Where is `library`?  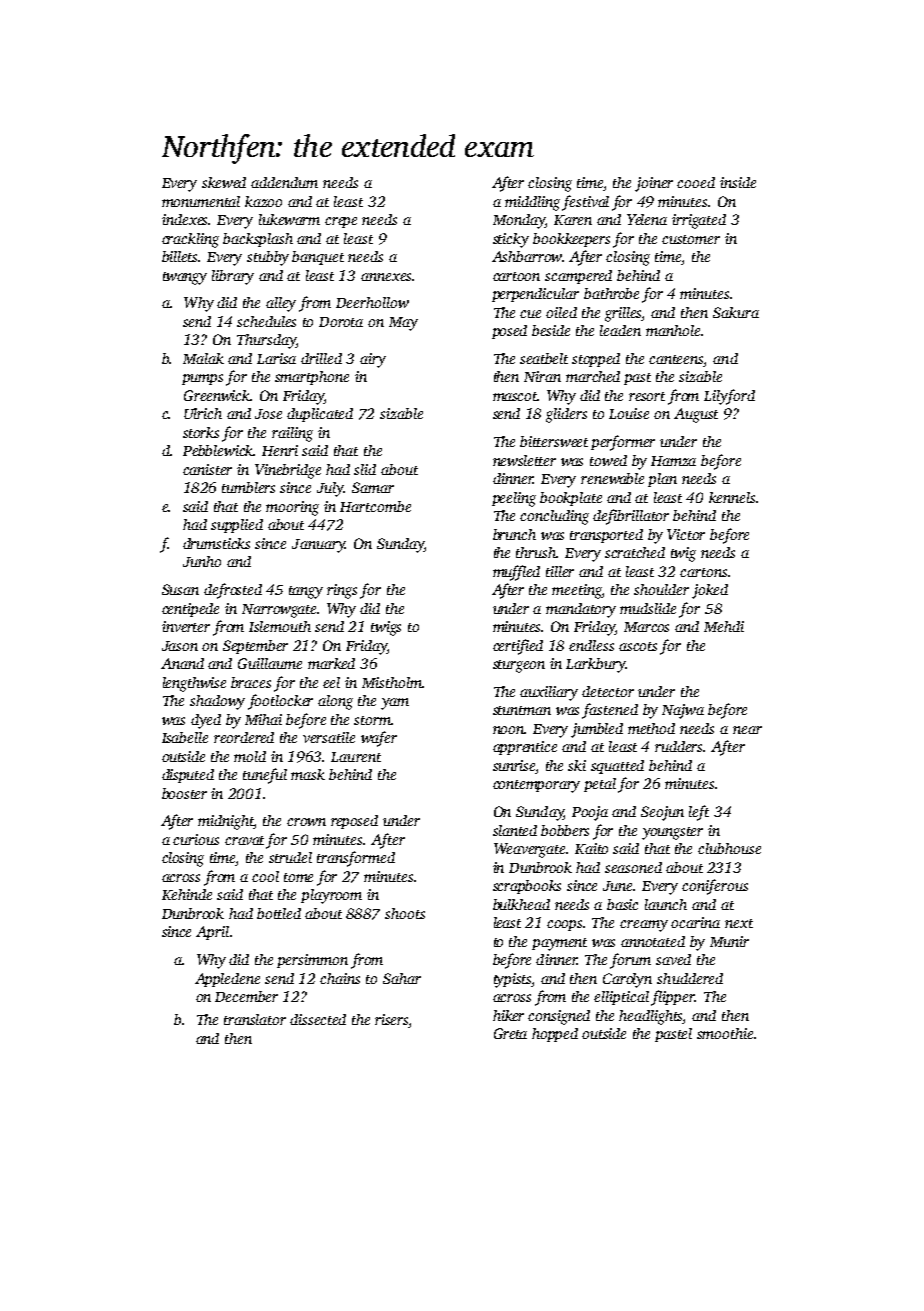 library is located at coordinates (233, 277).
